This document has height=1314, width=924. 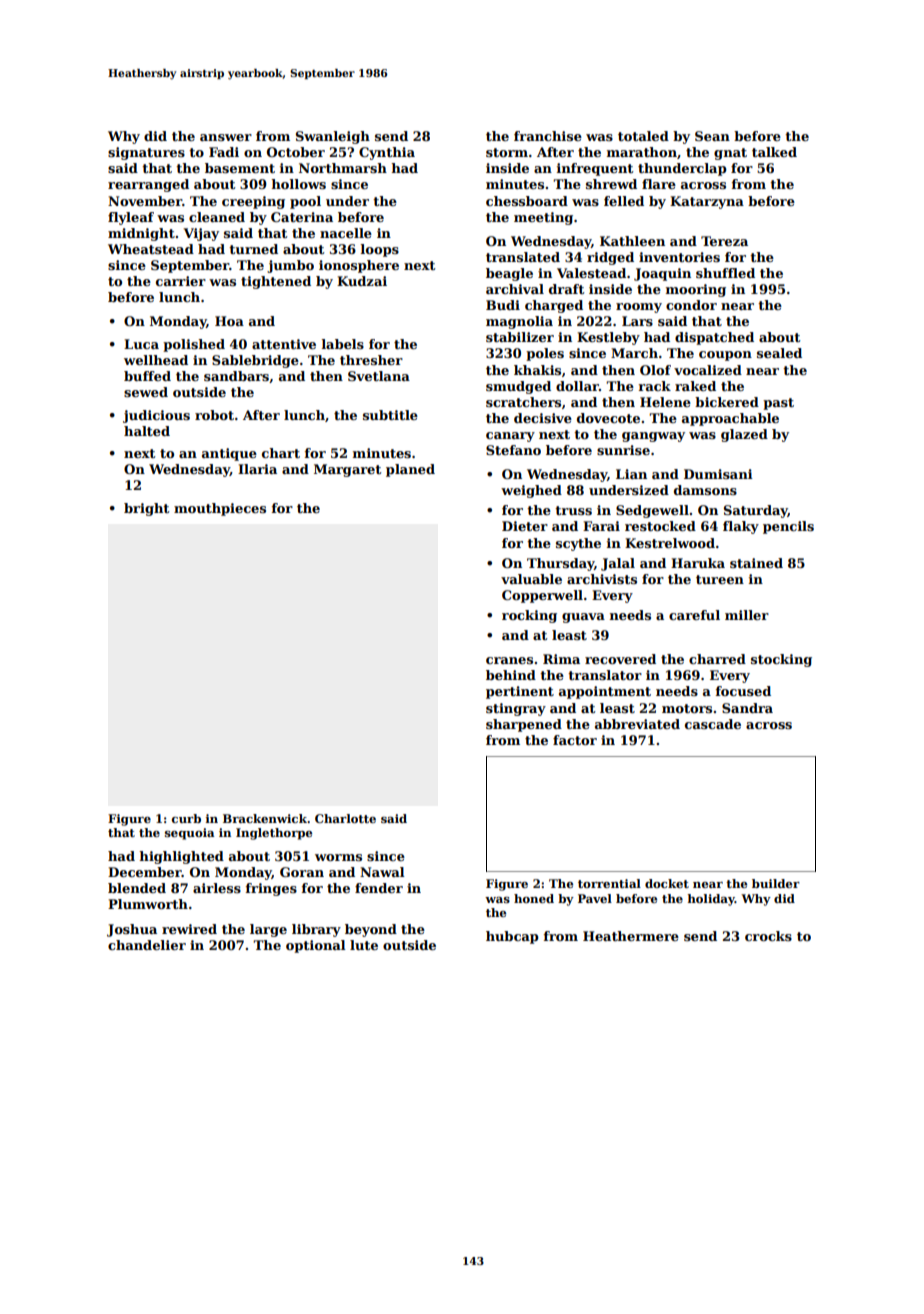 I want to click on antique, so click(x=229, y=454).
